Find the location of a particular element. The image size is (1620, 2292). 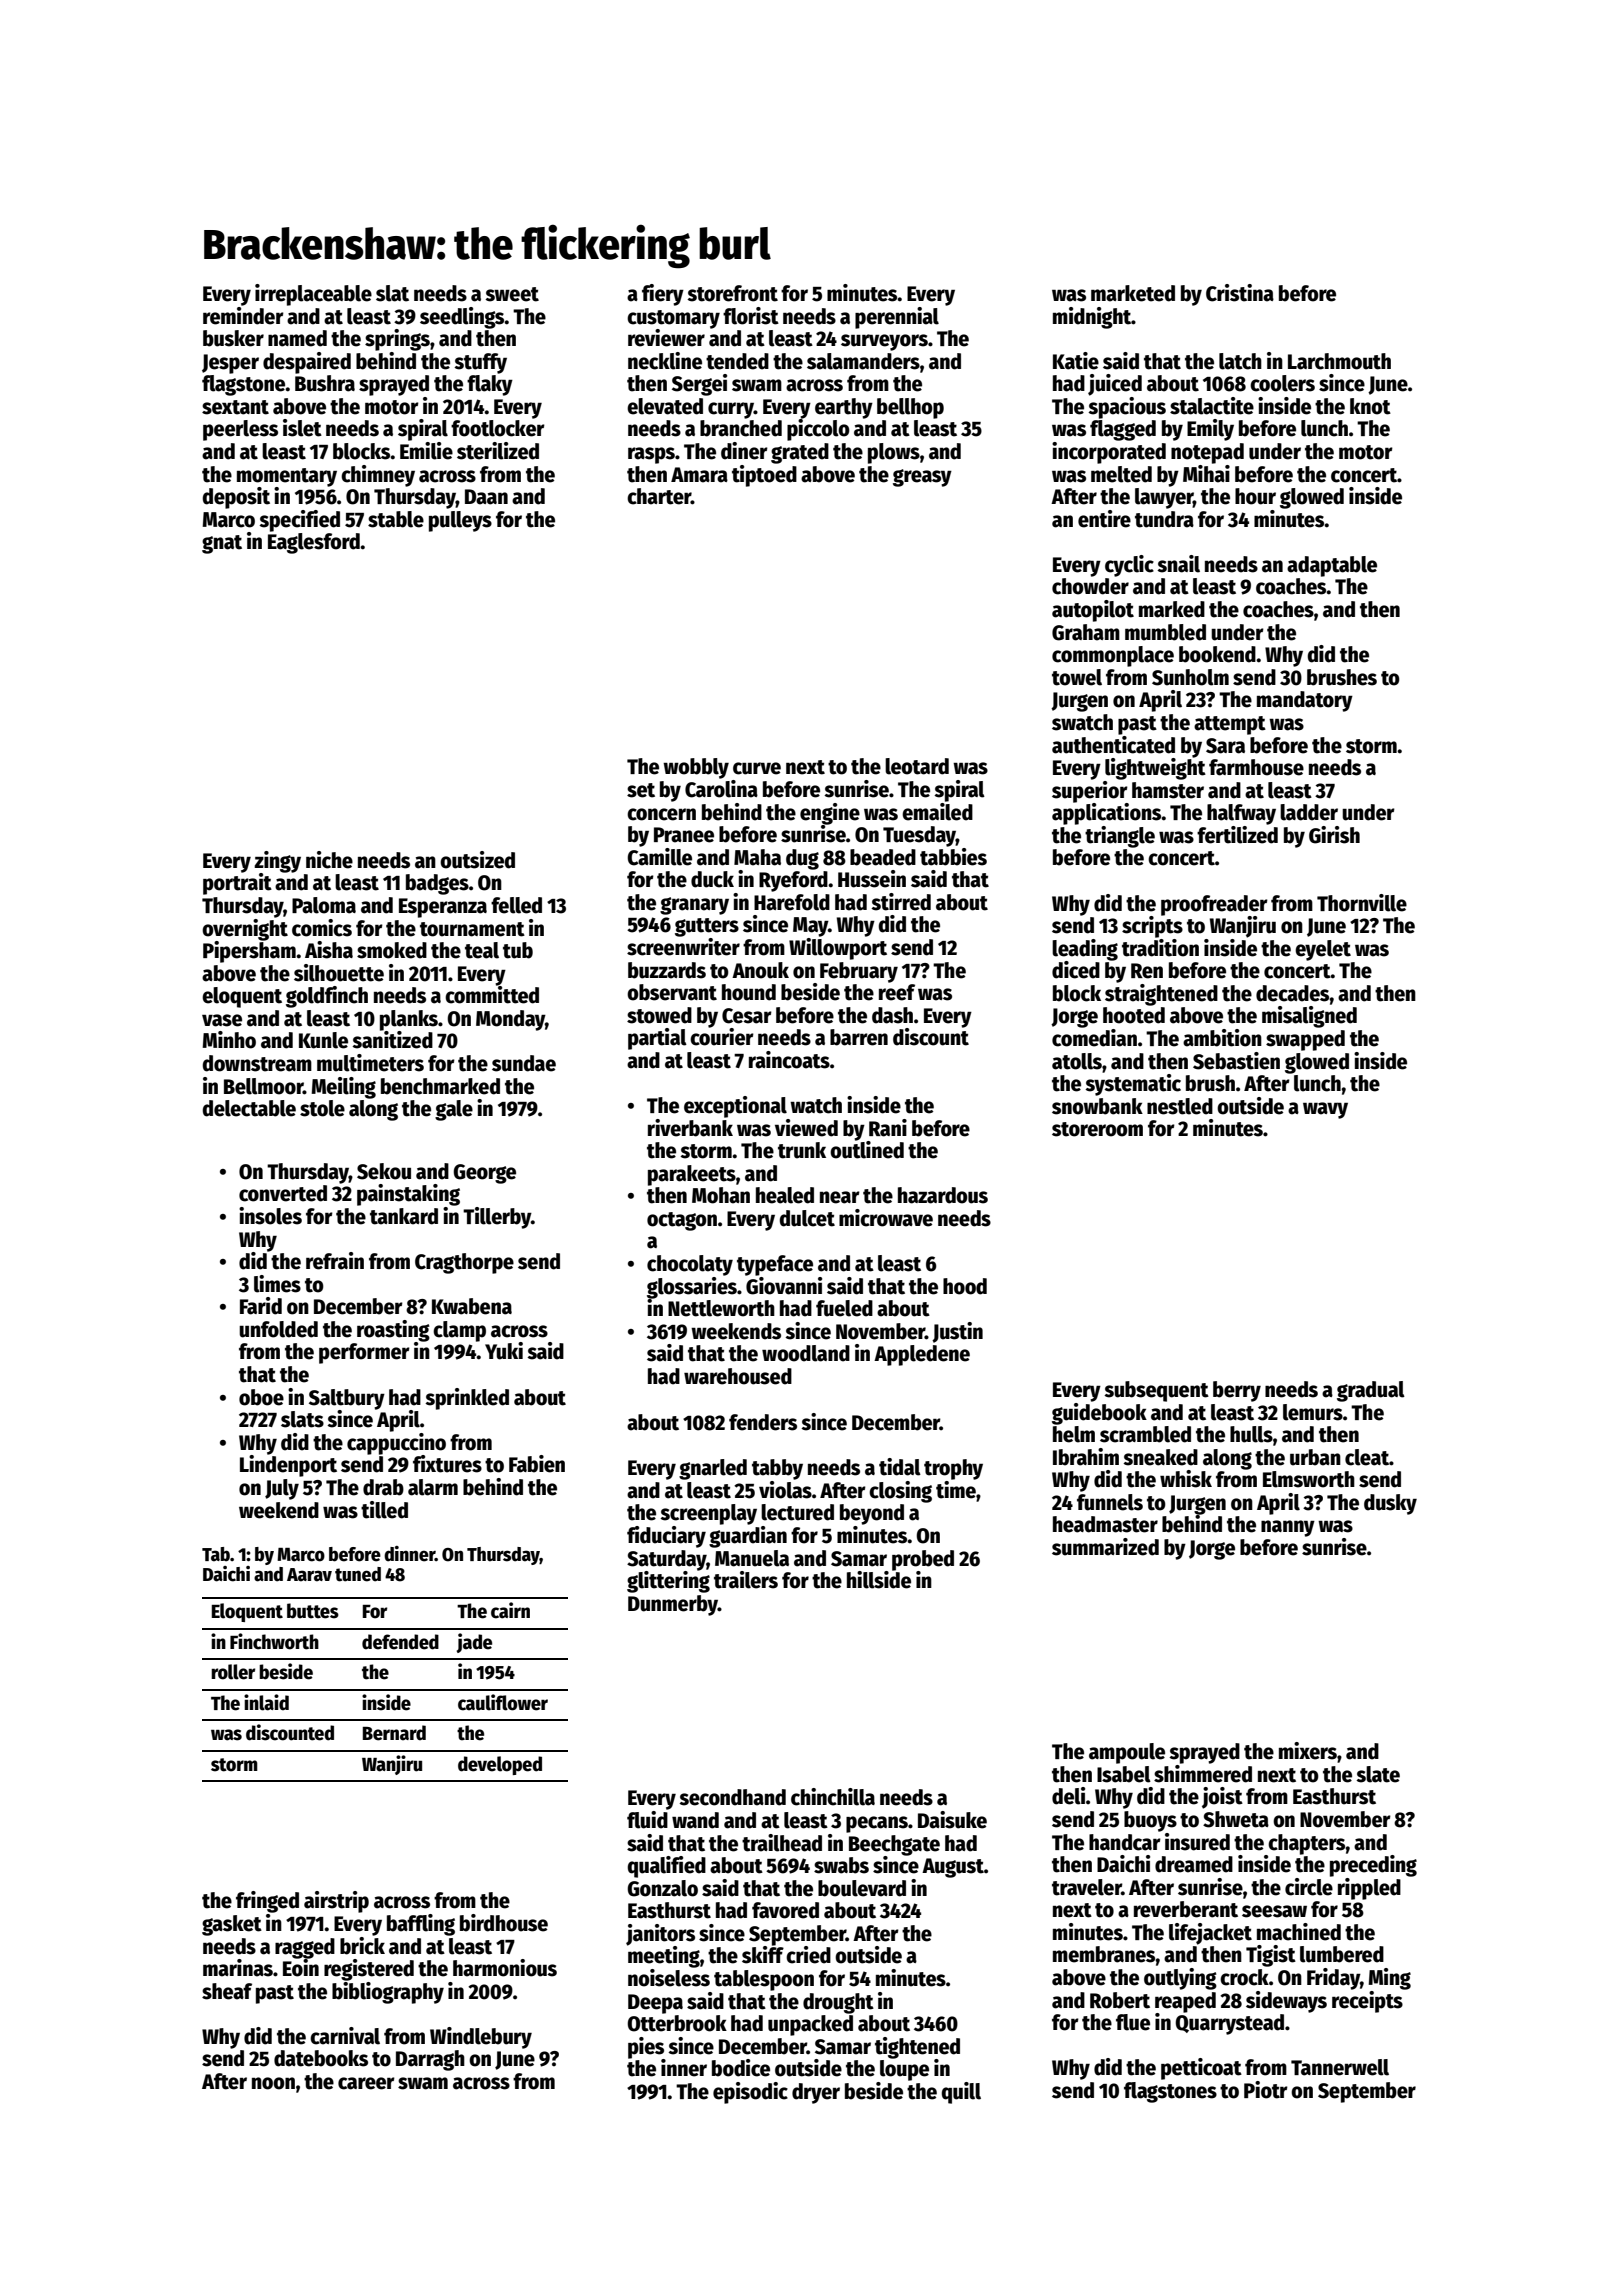

insoles is located at coordinates (270, 1216).
